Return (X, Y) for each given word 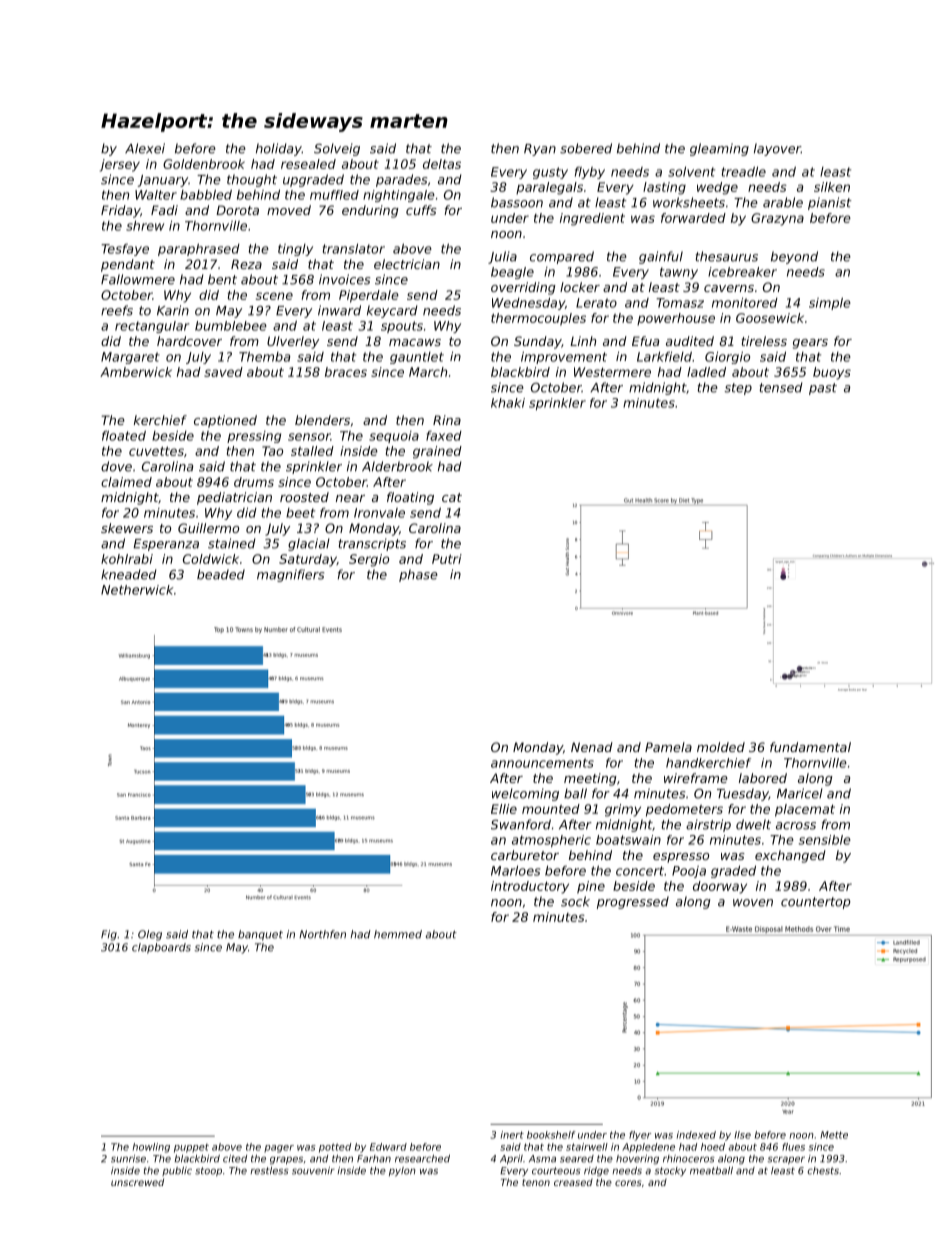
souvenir (313, 1171)
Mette (834, 1135)
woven (753, 903)
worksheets (689, 202)
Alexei (145, 148)
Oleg (150, 935)
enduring (370, 211)
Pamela (668, 747)
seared (577, 1159)
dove (116, 466)
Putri (447, 559)
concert (640, 871)
